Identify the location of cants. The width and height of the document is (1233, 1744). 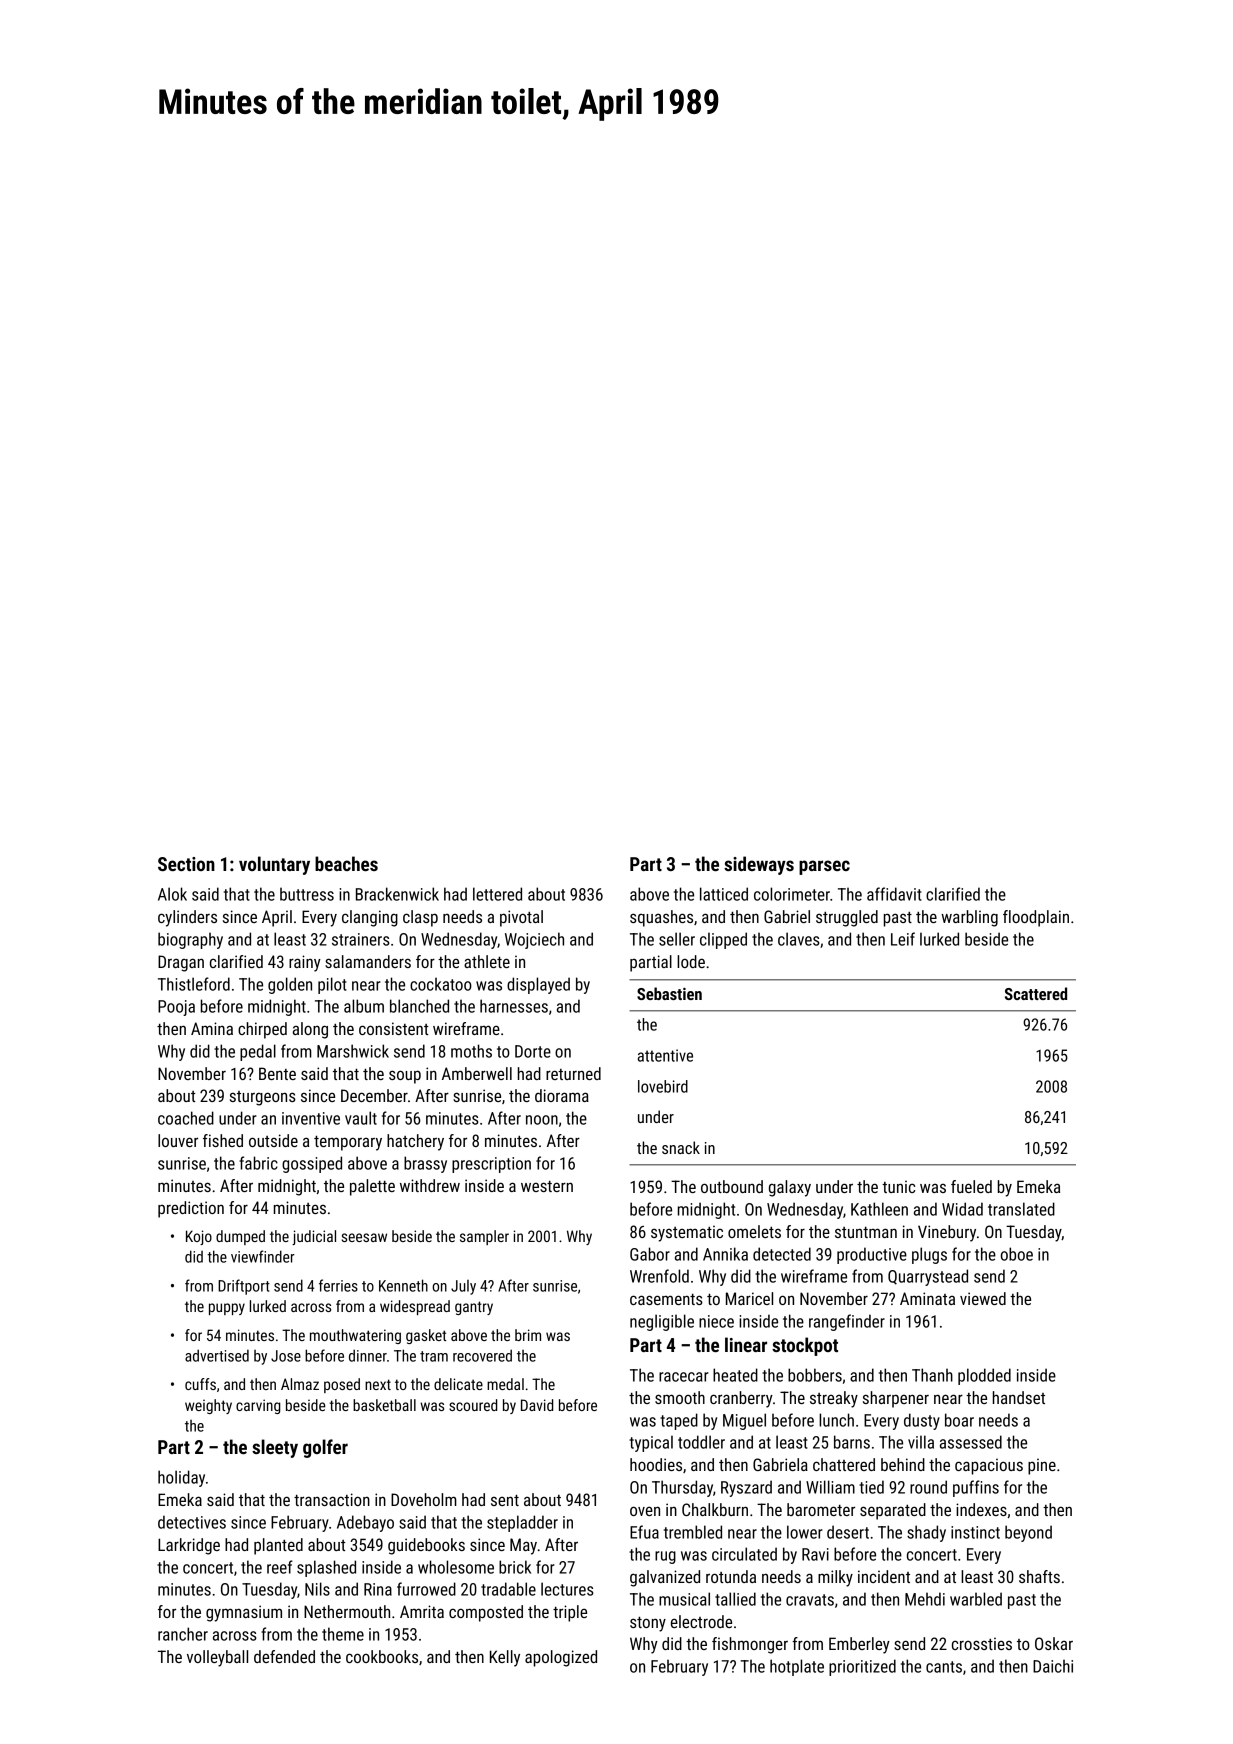
(944, 1667).
